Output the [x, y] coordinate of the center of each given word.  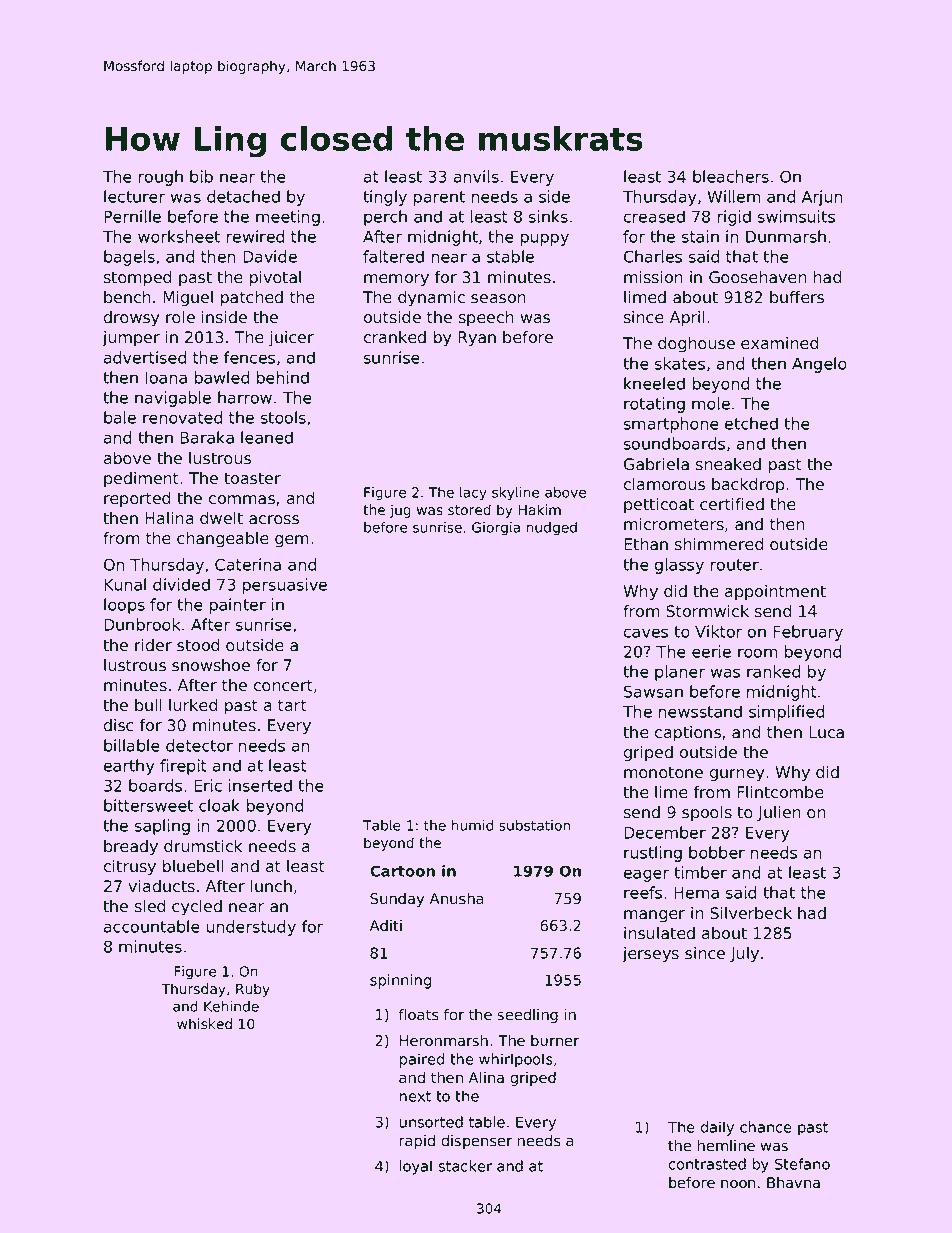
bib [201, 176]
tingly [385, 198]
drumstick [203, 846]
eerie [711, 651]
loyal [416, 1167]
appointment [775, 593]
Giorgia [496, 529]
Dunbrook [142, 624]
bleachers [731, 176]
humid [472, 825]
